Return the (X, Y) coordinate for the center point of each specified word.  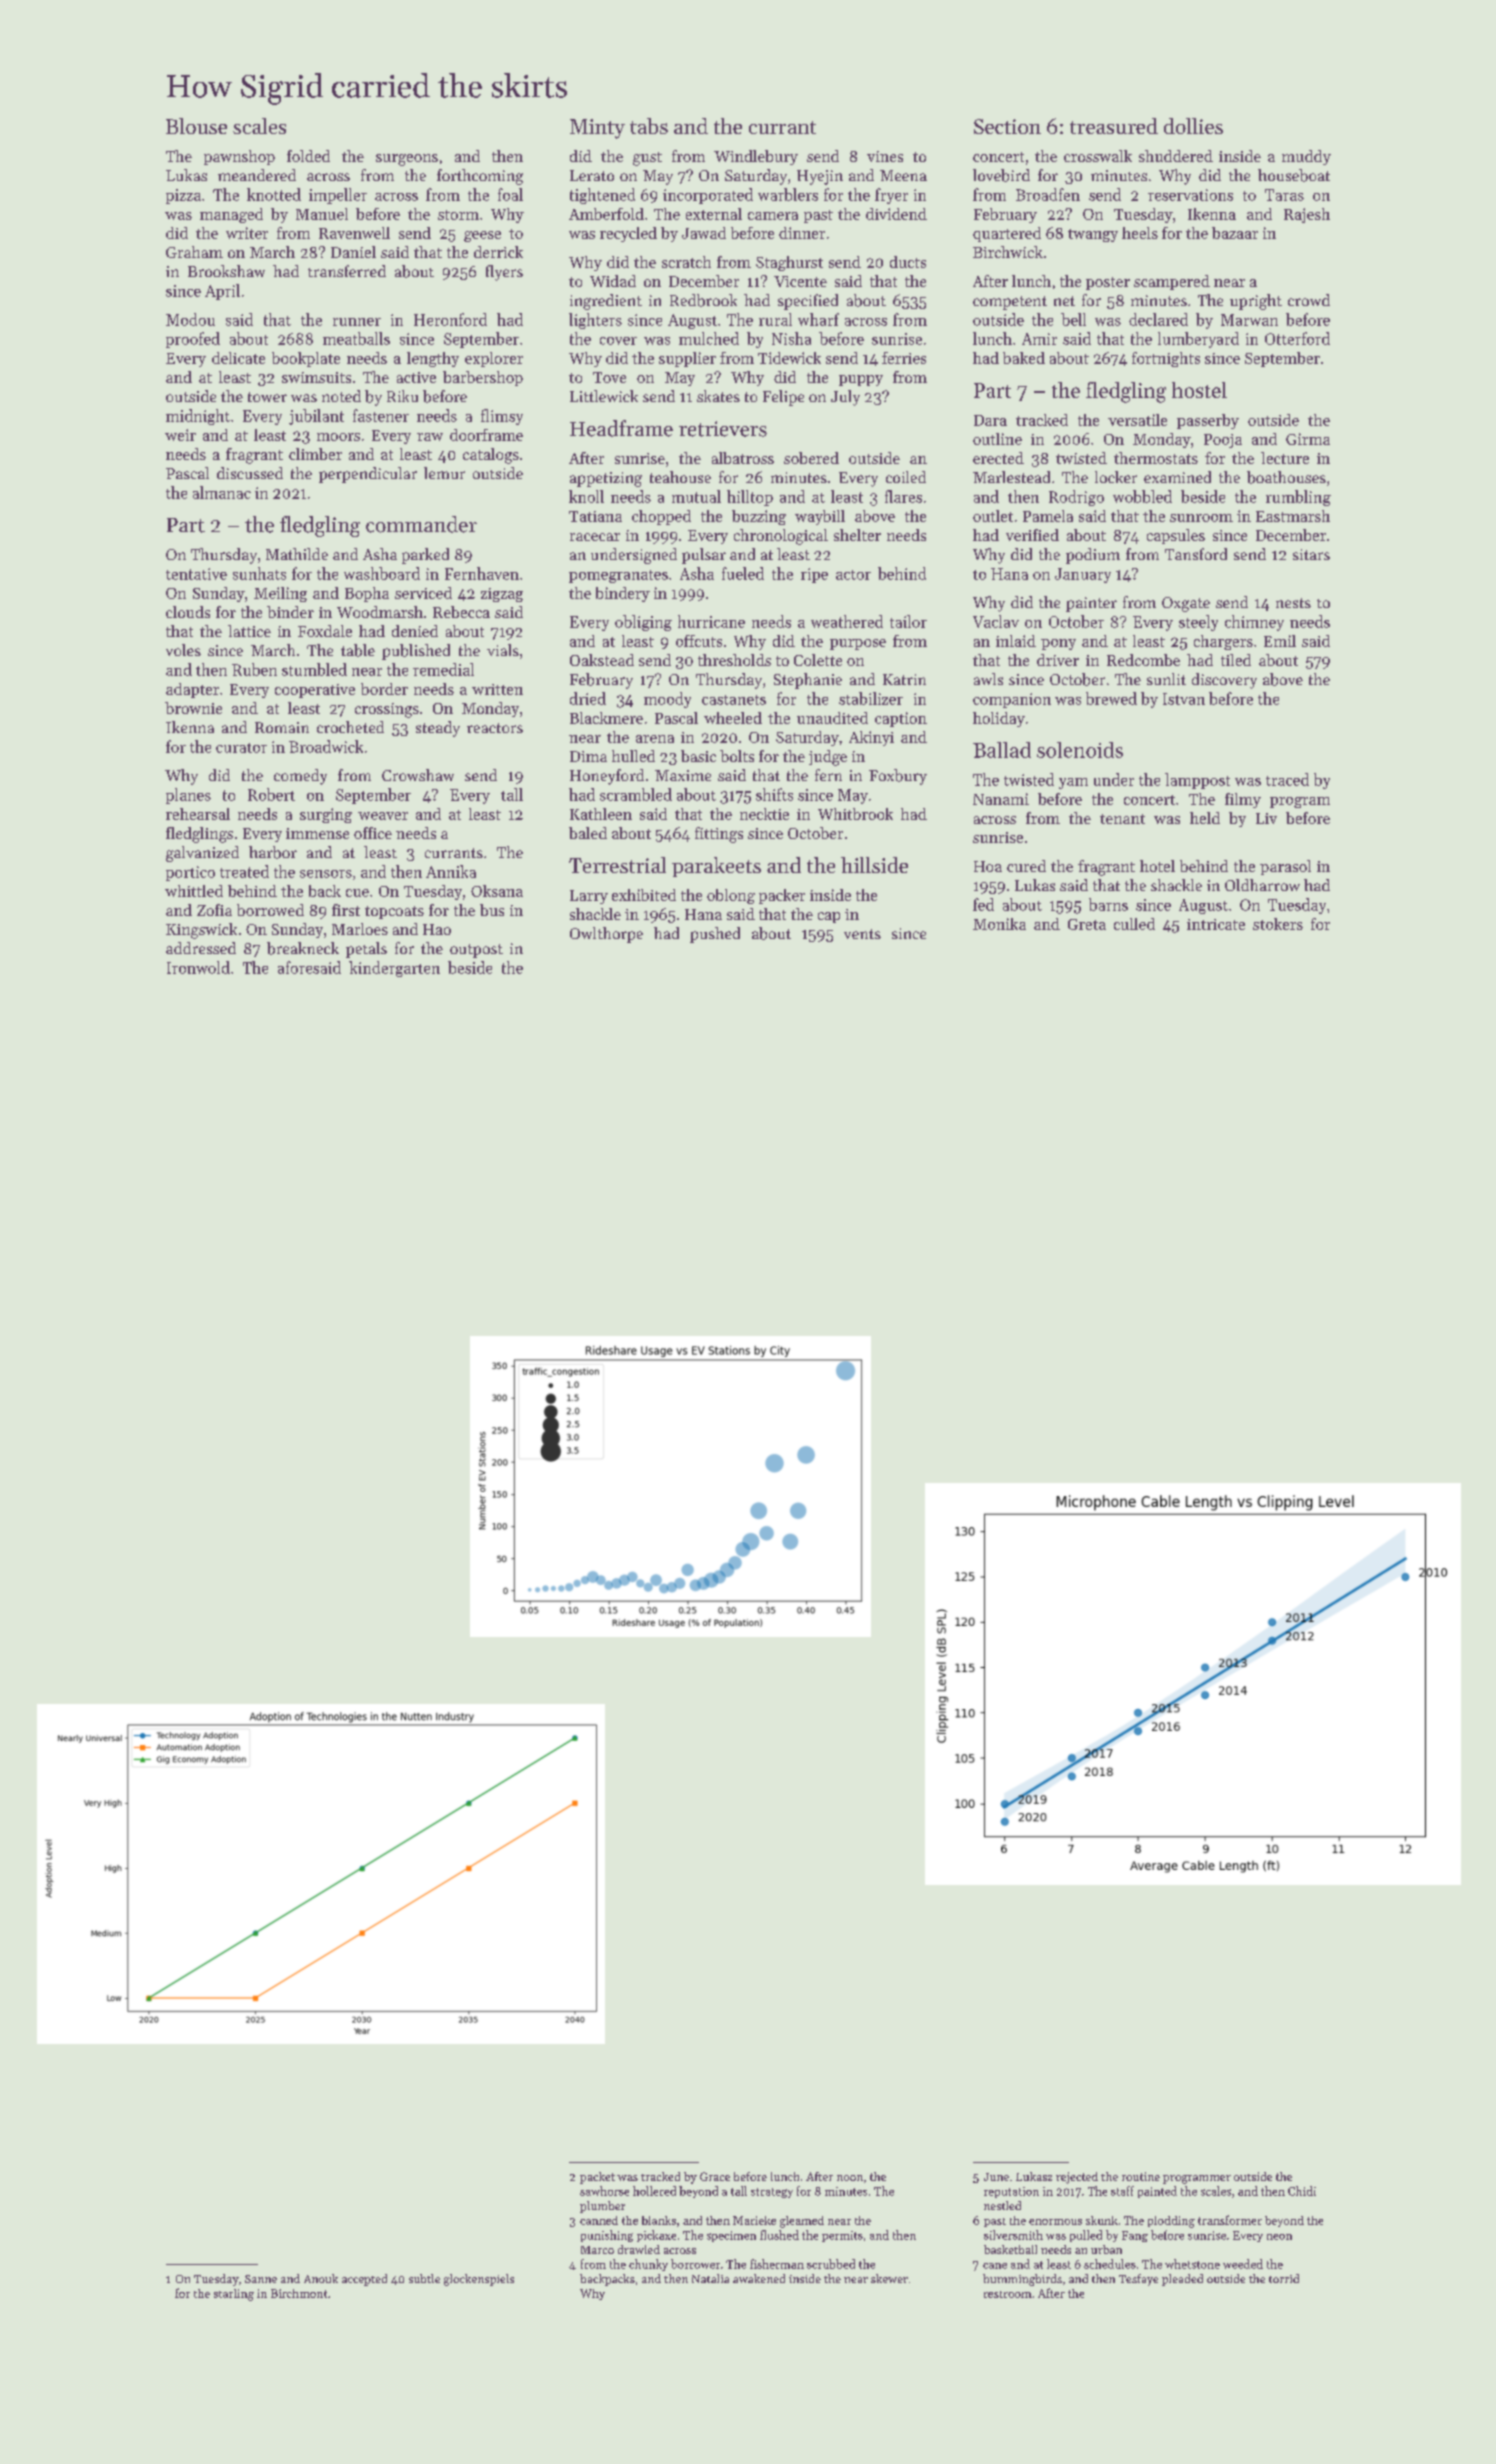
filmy (1243, 800)
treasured (1114, 126)
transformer (1230, 2220)
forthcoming (480, 177)
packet (597, 2178)
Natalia (710, 2278)
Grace (715, 2176)
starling (234, 2295)
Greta (1087, 924)
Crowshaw (418, 775)
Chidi (1302, 2191)
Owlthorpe (606, 935)
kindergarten (394, 969)
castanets (734, 700)
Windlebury (756, 157)
